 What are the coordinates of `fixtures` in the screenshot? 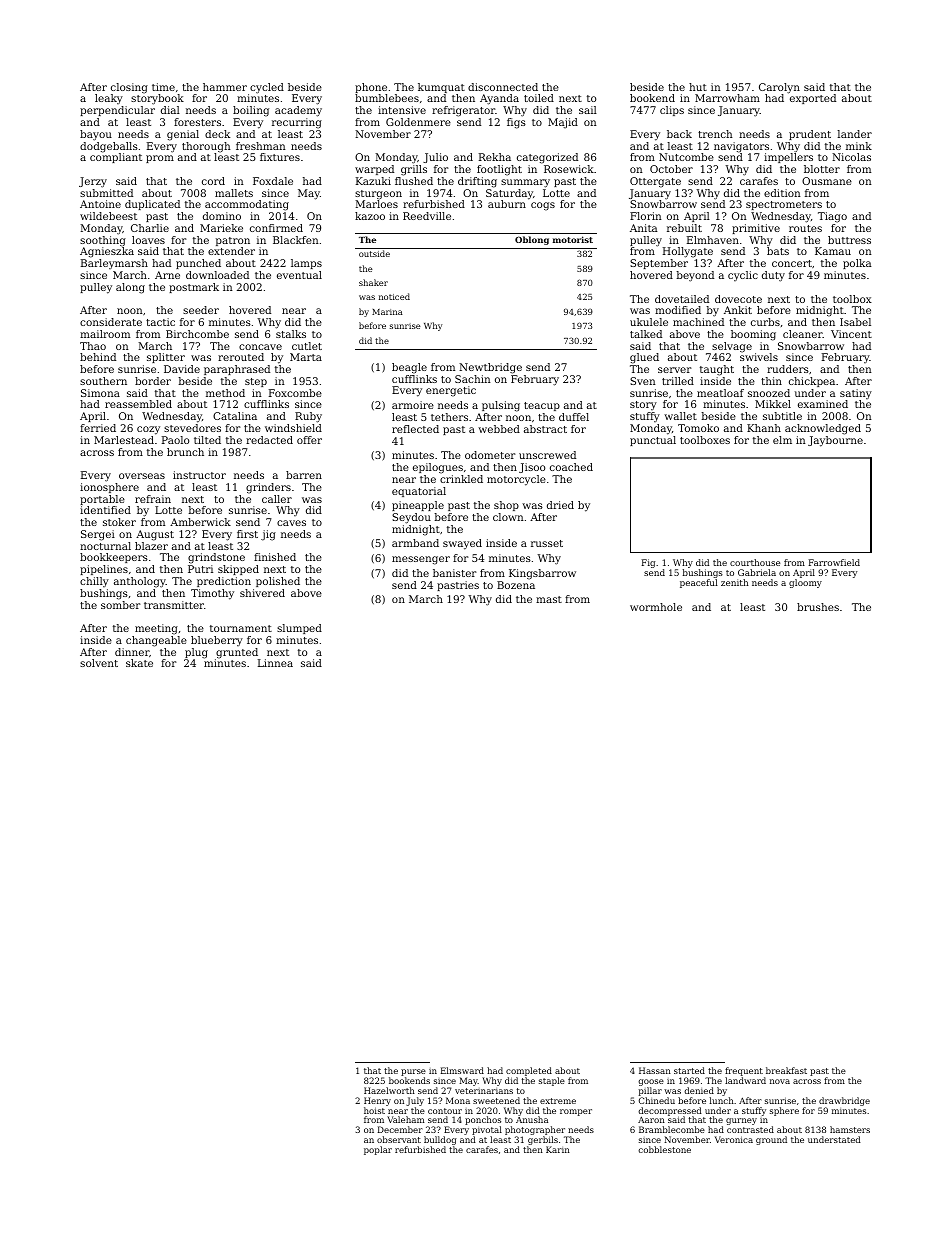 It's located at (280, 157).
